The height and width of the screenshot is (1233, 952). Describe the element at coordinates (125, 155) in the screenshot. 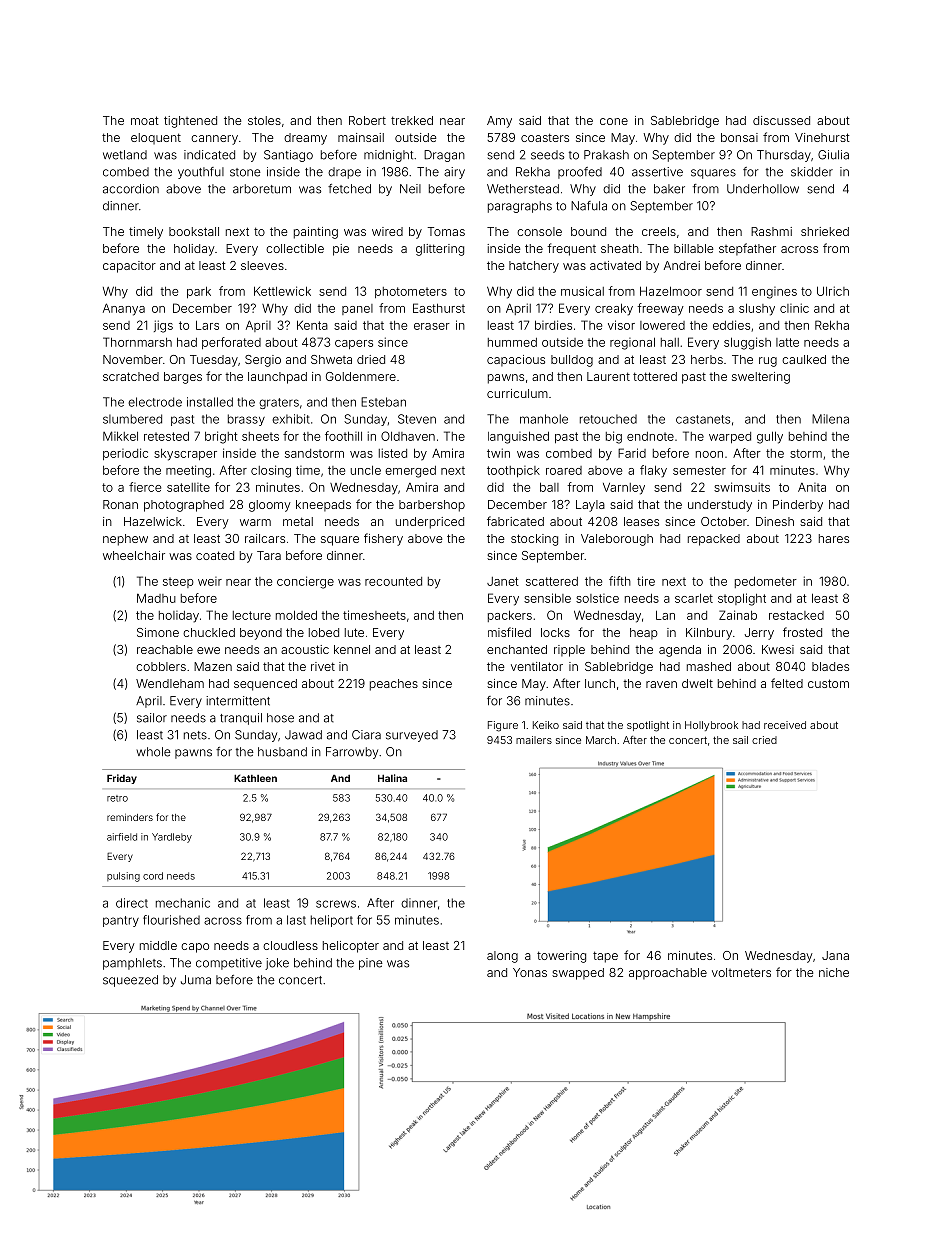

I see `wetland` at that location.
